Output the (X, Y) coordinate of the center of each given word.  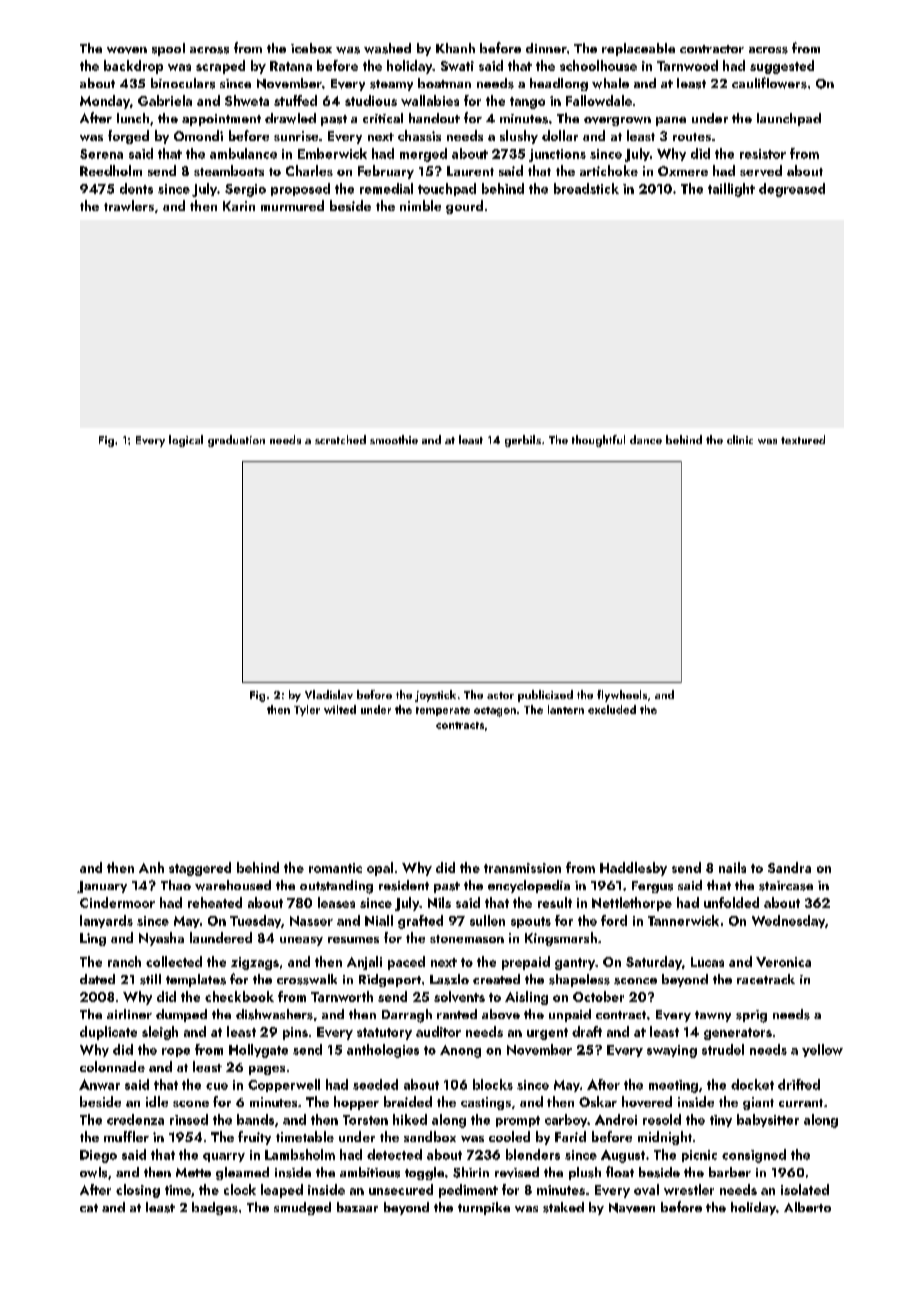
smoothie (394, 439)
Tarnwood (687, 65)
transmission (522, 868)
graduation (236, 441)
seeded (375, 1084)
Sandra (789, 867)
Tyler (307, 710)
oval (646, 1189)
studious (371, 100)
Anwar (99, 1084)
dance (646, 439)
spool (168, 49)
